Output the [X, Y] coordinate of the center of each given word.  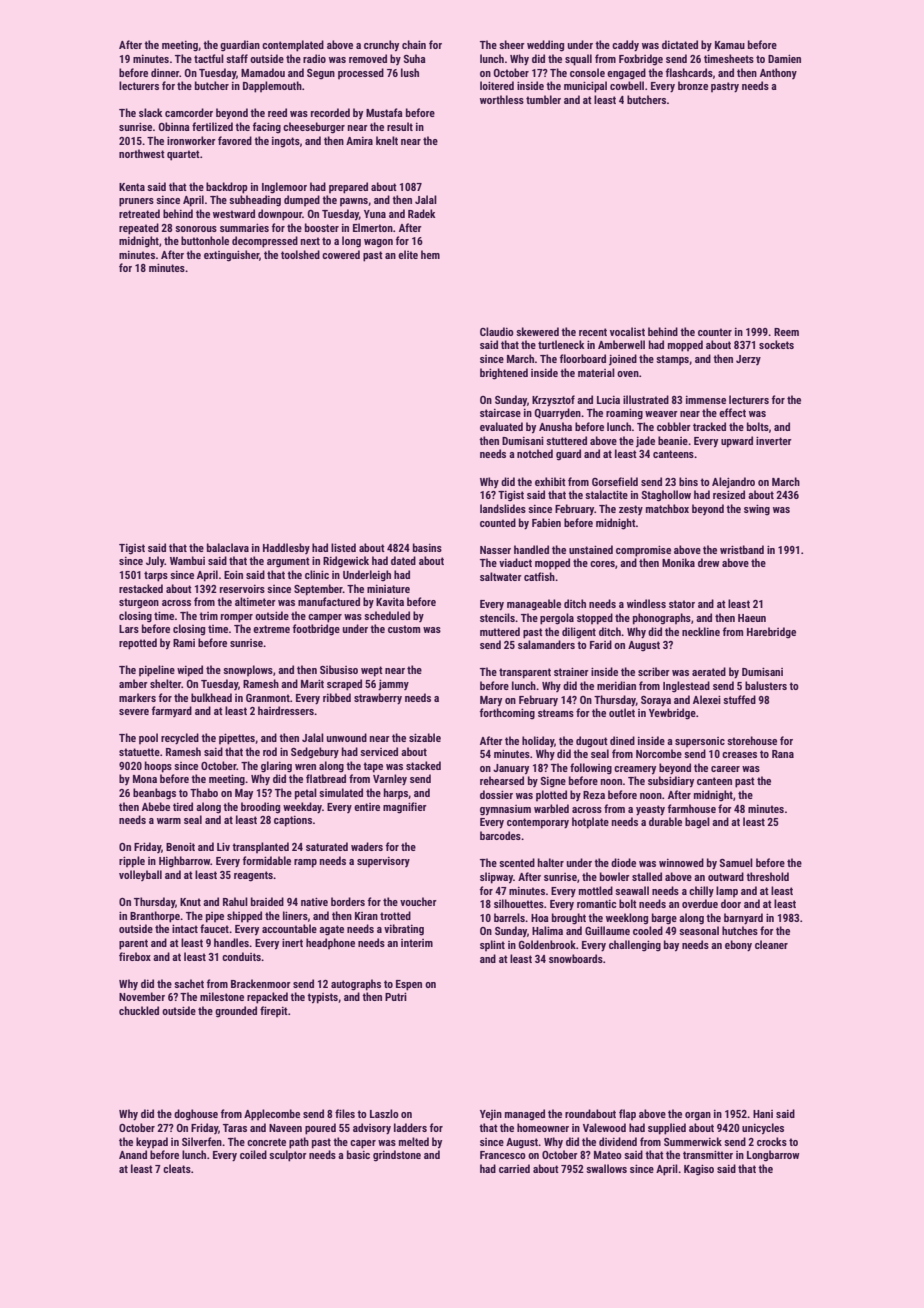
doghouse [196, 1114]
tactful [209, 58]
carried [514, 1168]
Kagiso [699, 1169]
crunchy [381, 45]
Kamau [730, 45]
